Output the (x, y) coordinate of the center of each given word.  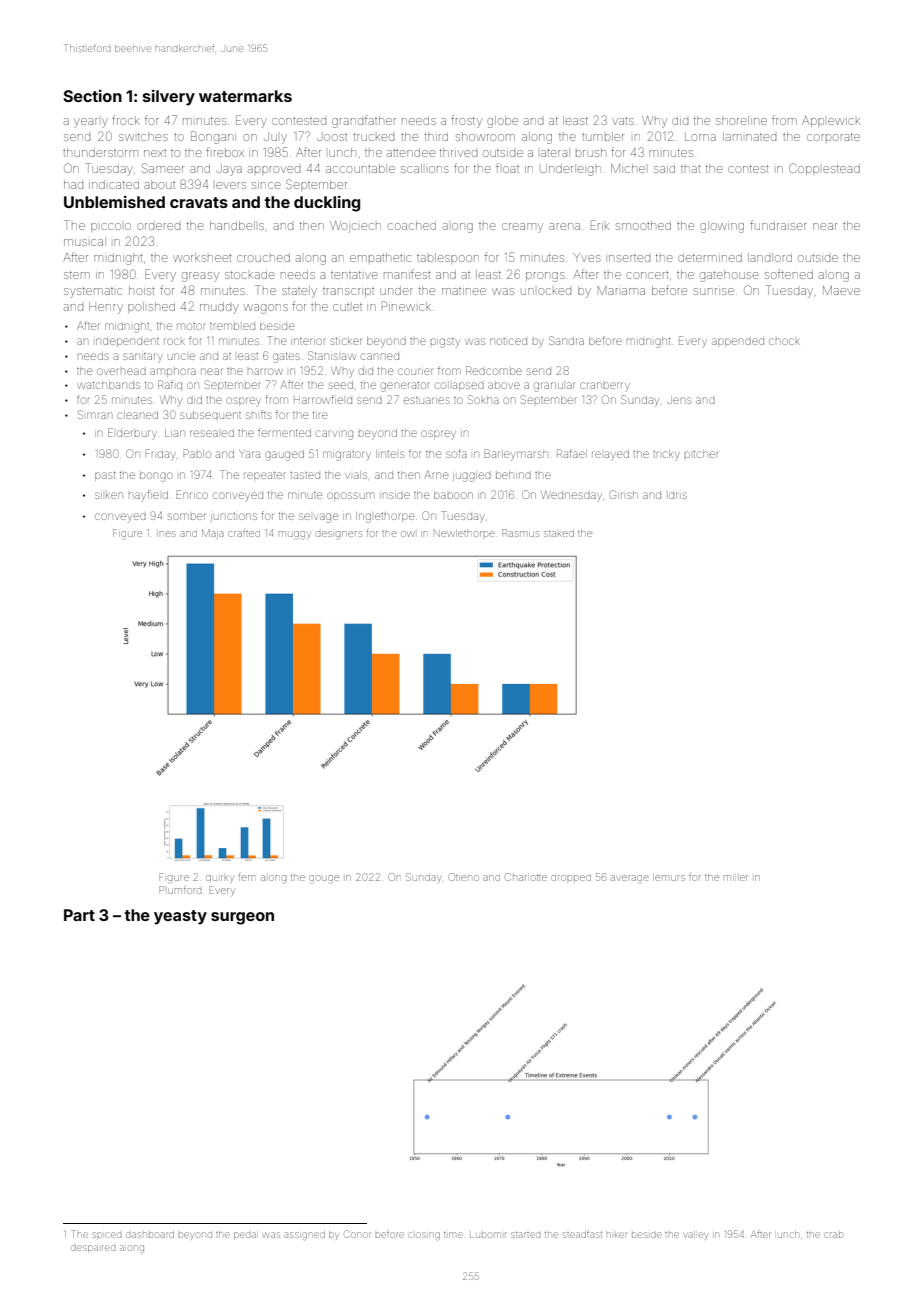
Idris (678, 495)
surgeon (242, 918)
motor (191, 326)
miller (736, 878)
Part (79, 915)
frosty (466, 121)
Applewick (831, 121)
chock (784, 341)
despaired (93, 1249)
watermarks (245, 96)
